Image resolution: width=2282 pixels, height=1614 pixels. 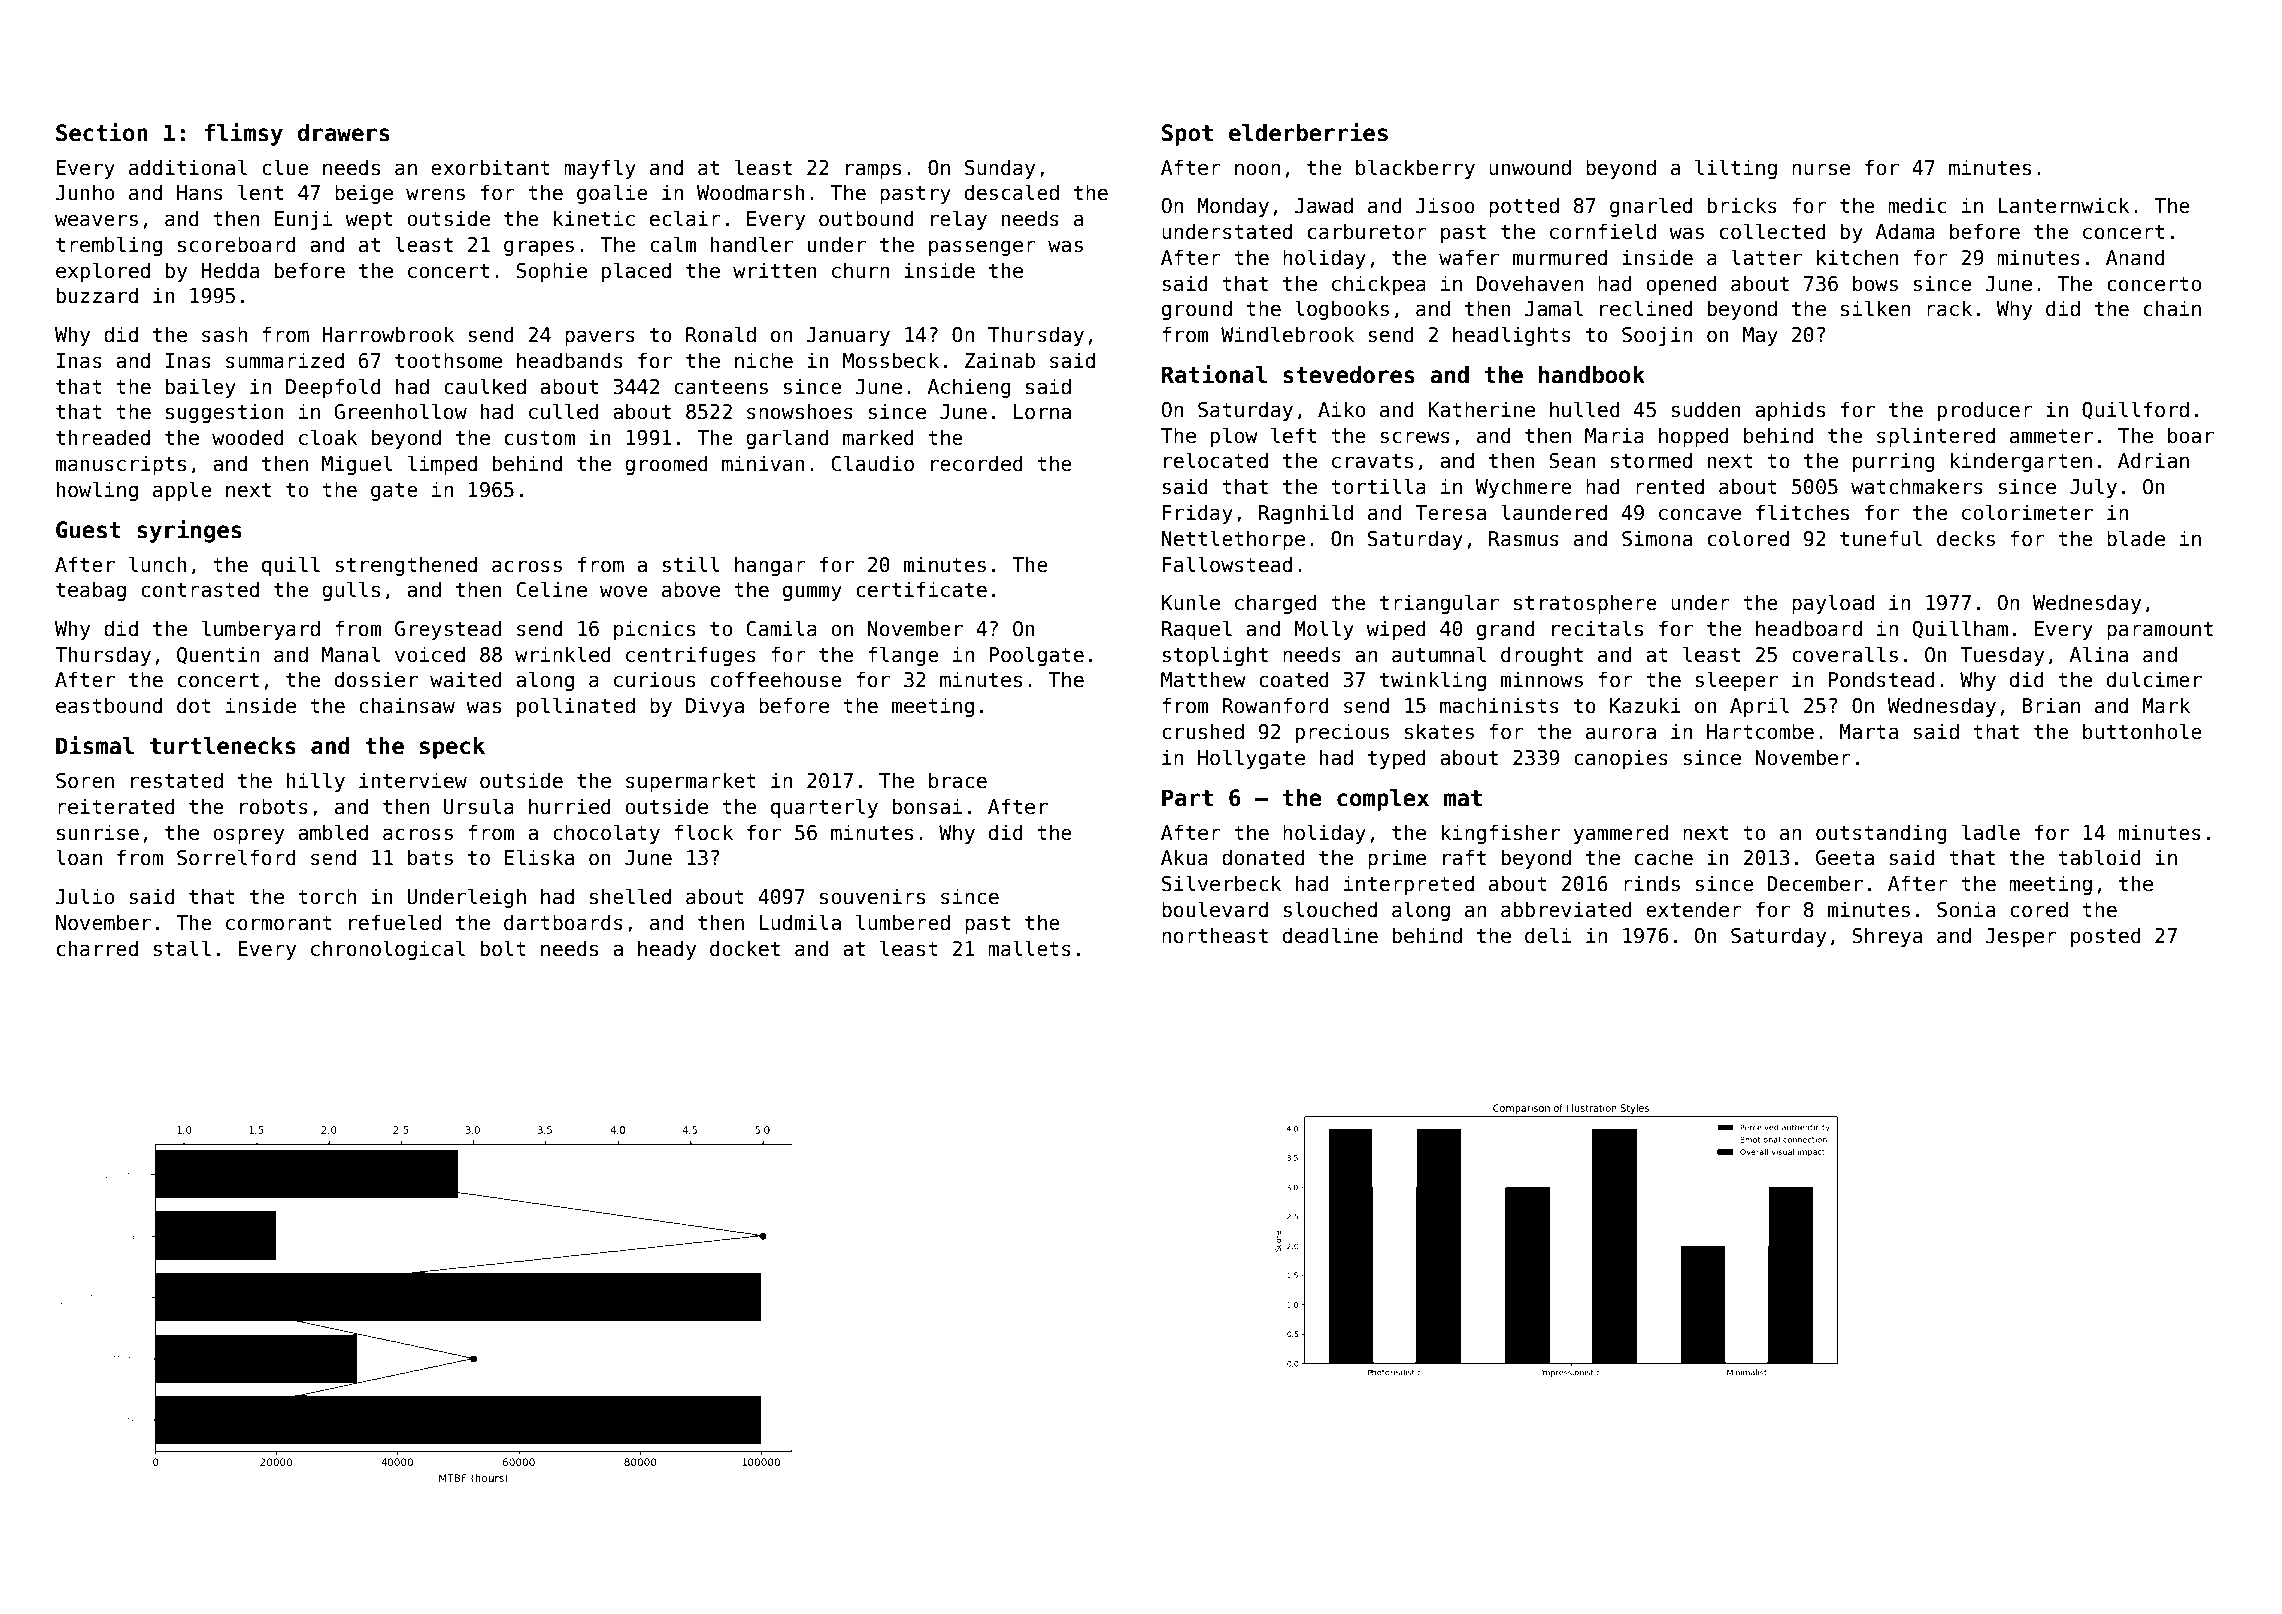 I want to click on Anand, so click(x=2135, y=257).
